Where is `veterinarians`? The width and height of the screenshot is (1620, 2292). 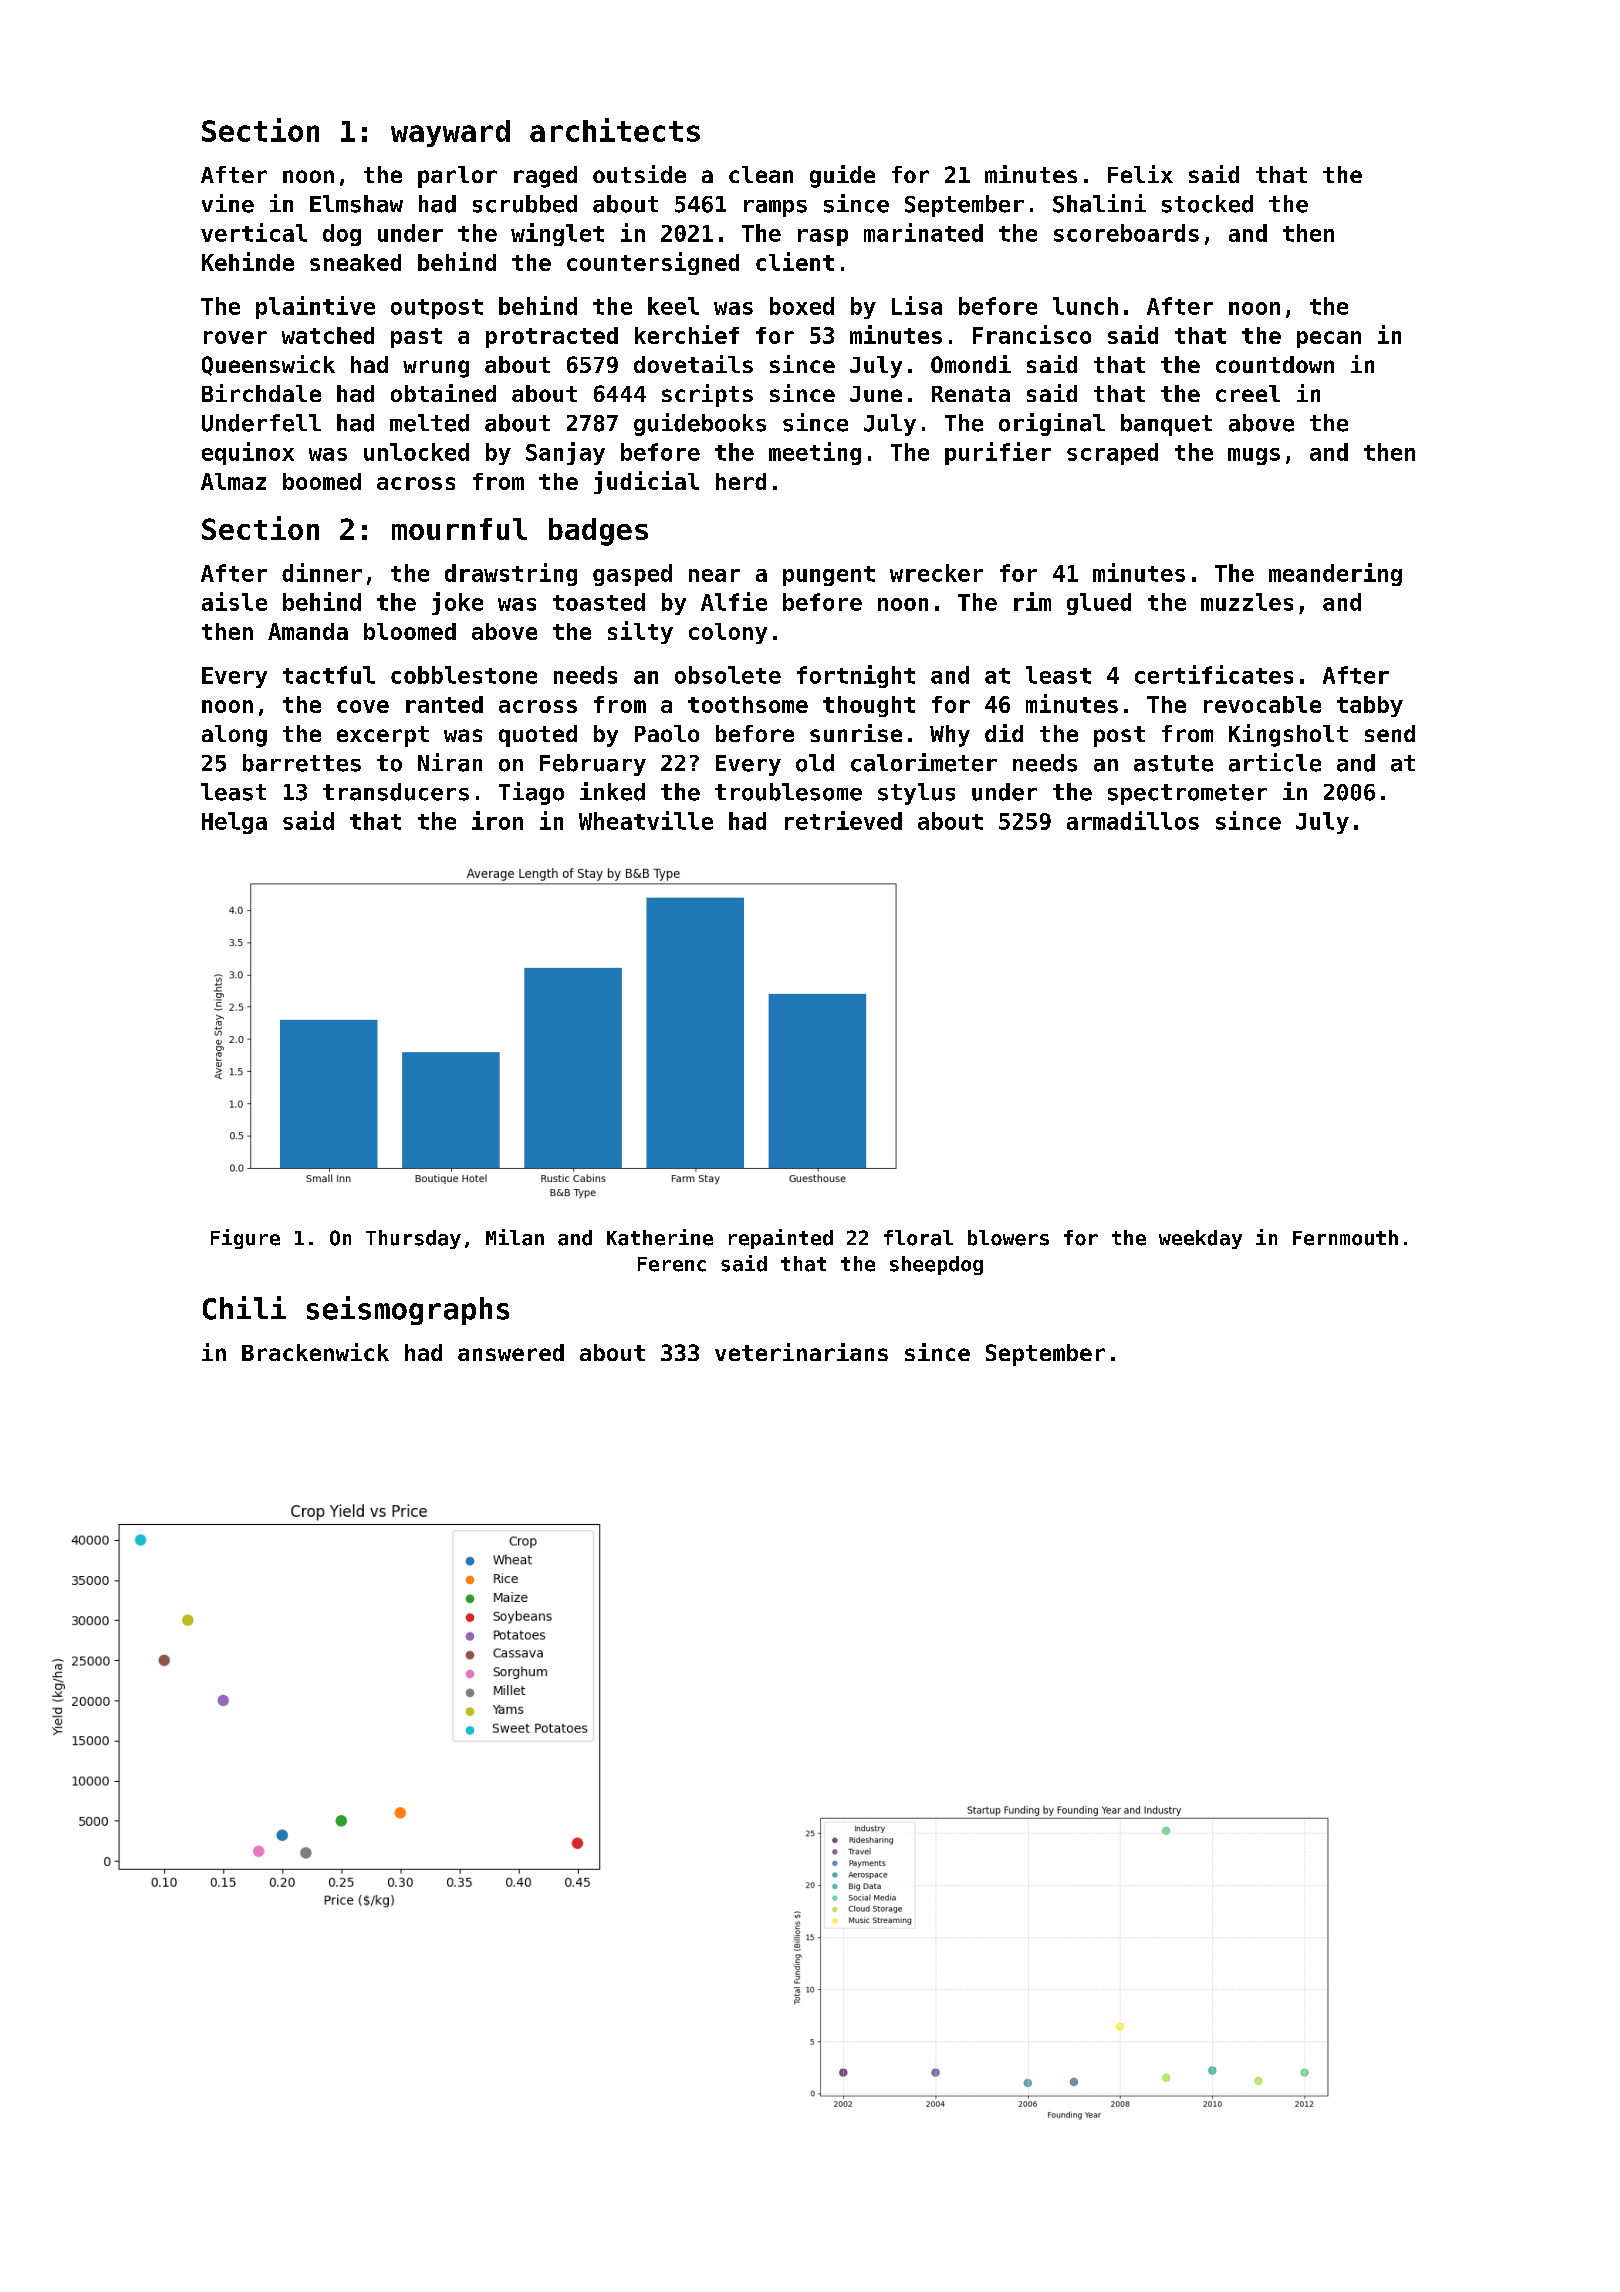 veterinarians is located at coordinates (801, 1352).
